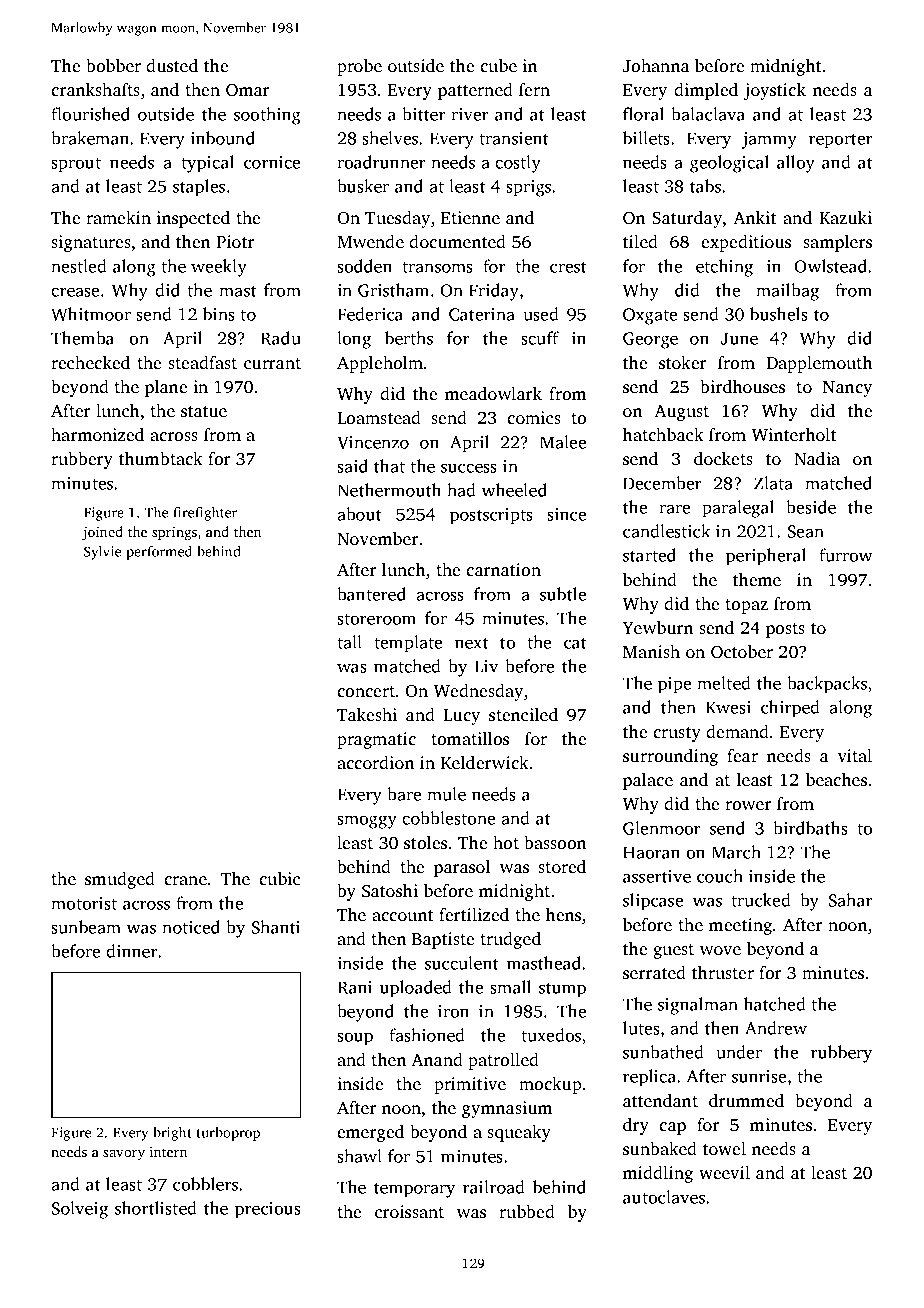 The height and width of the document is (1308, 924). I want to click on stoker, so click(683, 362).
